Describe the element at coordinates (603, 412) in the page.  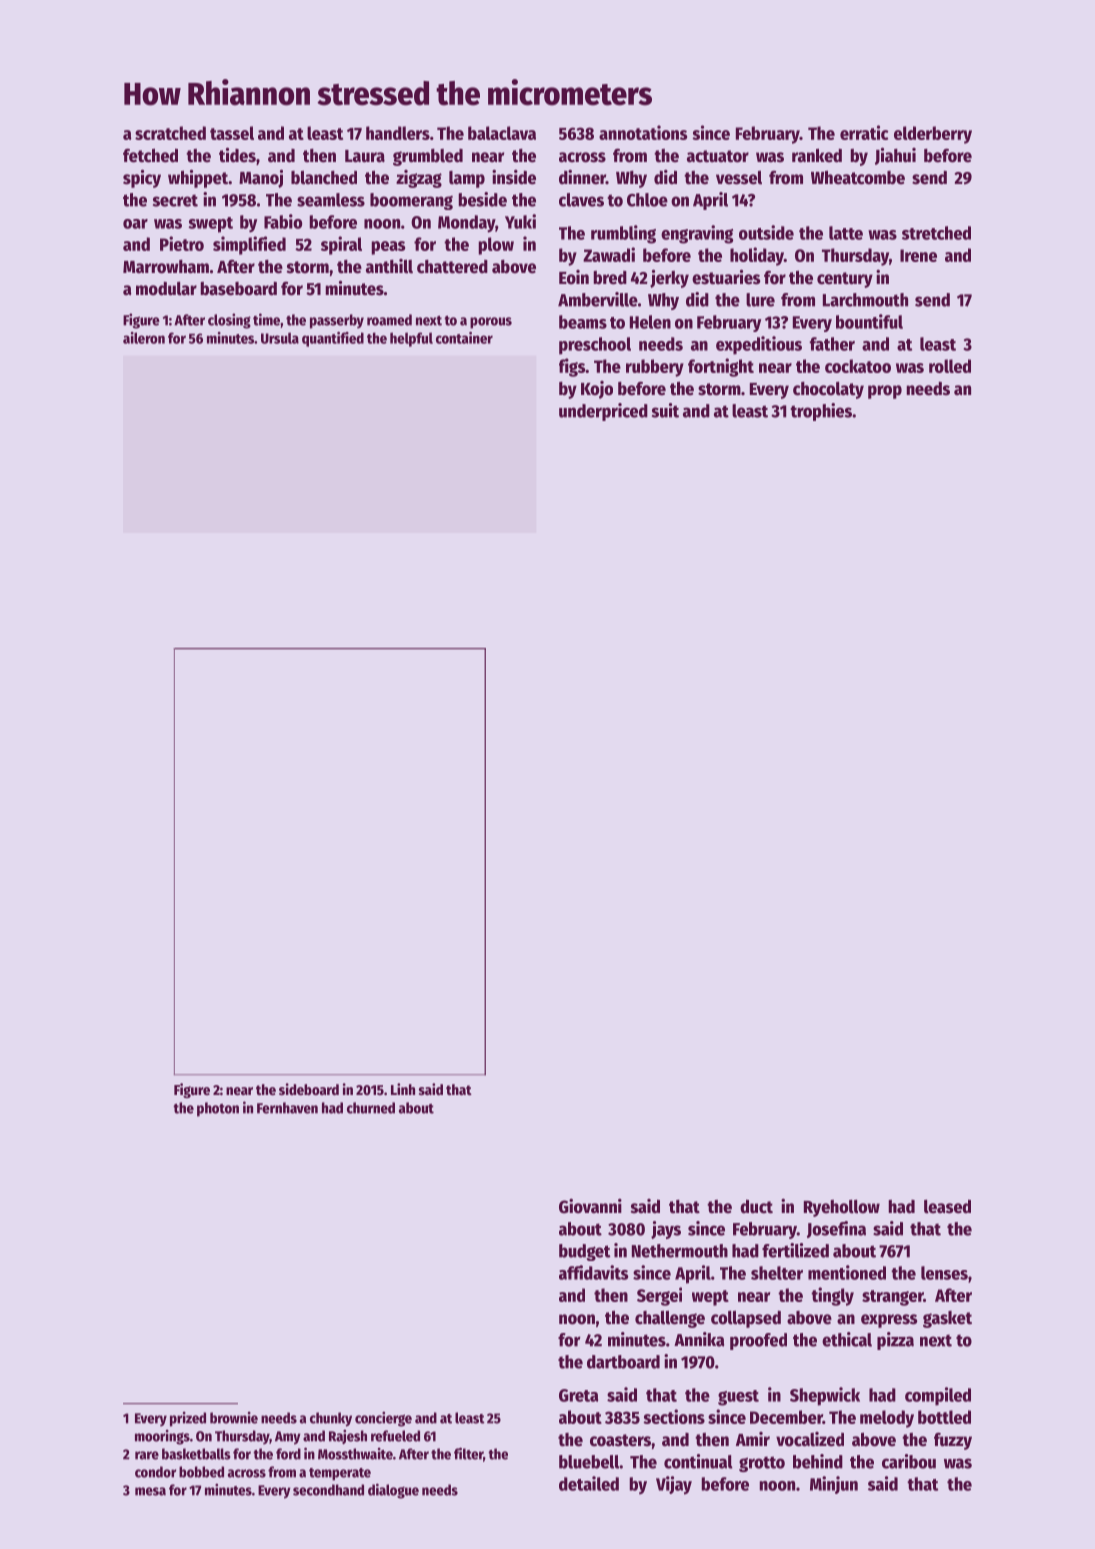
I see `underpriced` at that location.
